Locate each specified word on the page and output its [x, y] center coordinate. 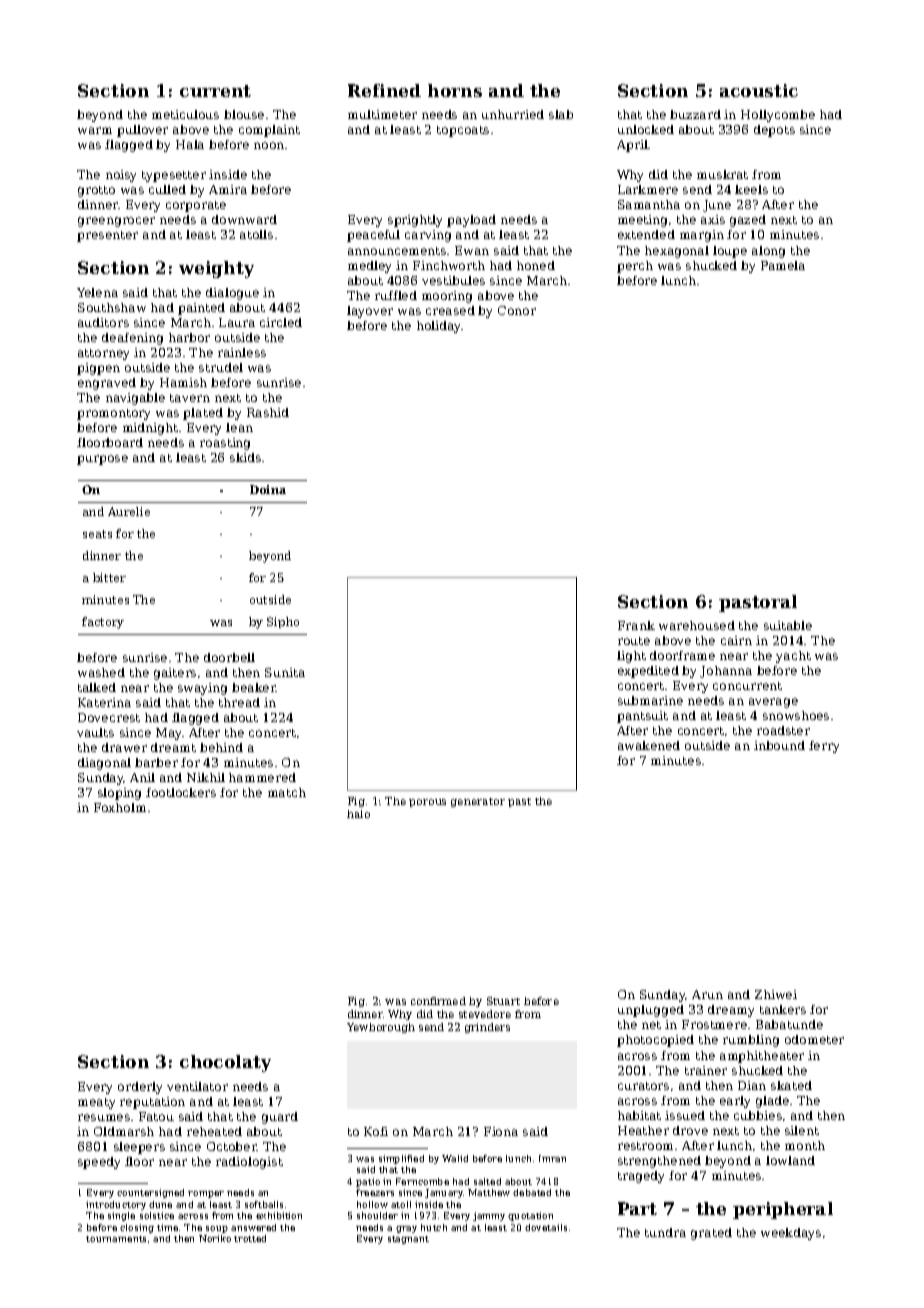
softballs [264, 1204]
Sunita [285, 672]
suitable [788, 625]
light [631, 657]
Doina [268, 489]
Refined [384, 90]
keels [751, 189]
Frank [636, 625]
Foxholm [120, 807]
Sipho [283, 622]
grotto [96, 191]
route [634, 641]
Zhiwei [776, 994]
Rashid [268, 412]
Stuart [503, 1001]
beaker [254, 687]
